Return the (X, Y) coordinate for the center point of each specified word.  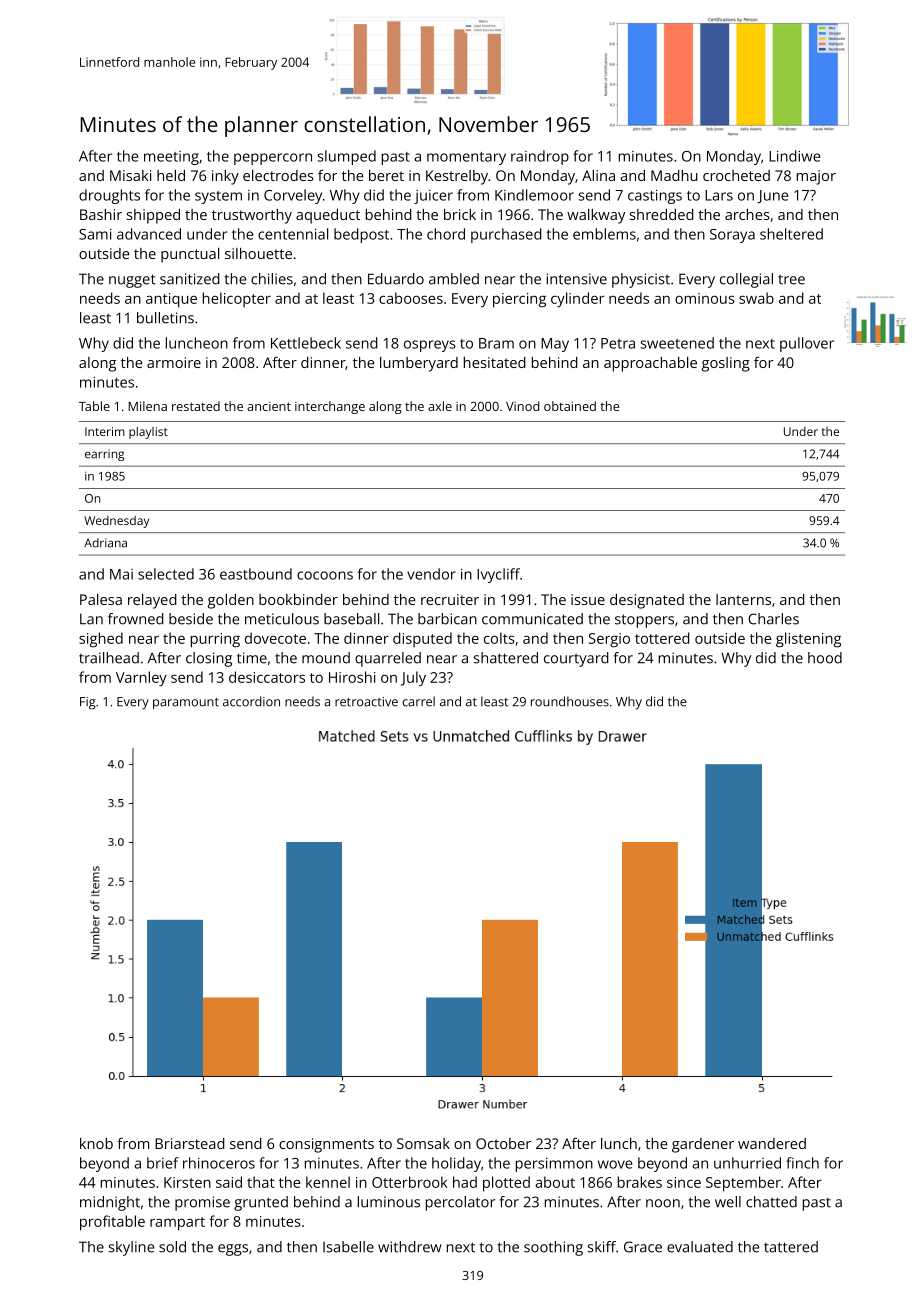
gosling (726, 364)
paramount (186, 704)
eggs (233, 1250)
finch (802, 1163)
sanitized (190, 279)
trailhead (109, 658)
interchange (330, 407)
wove (615, 1164)
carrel (419, 701)
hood (825, 658)
